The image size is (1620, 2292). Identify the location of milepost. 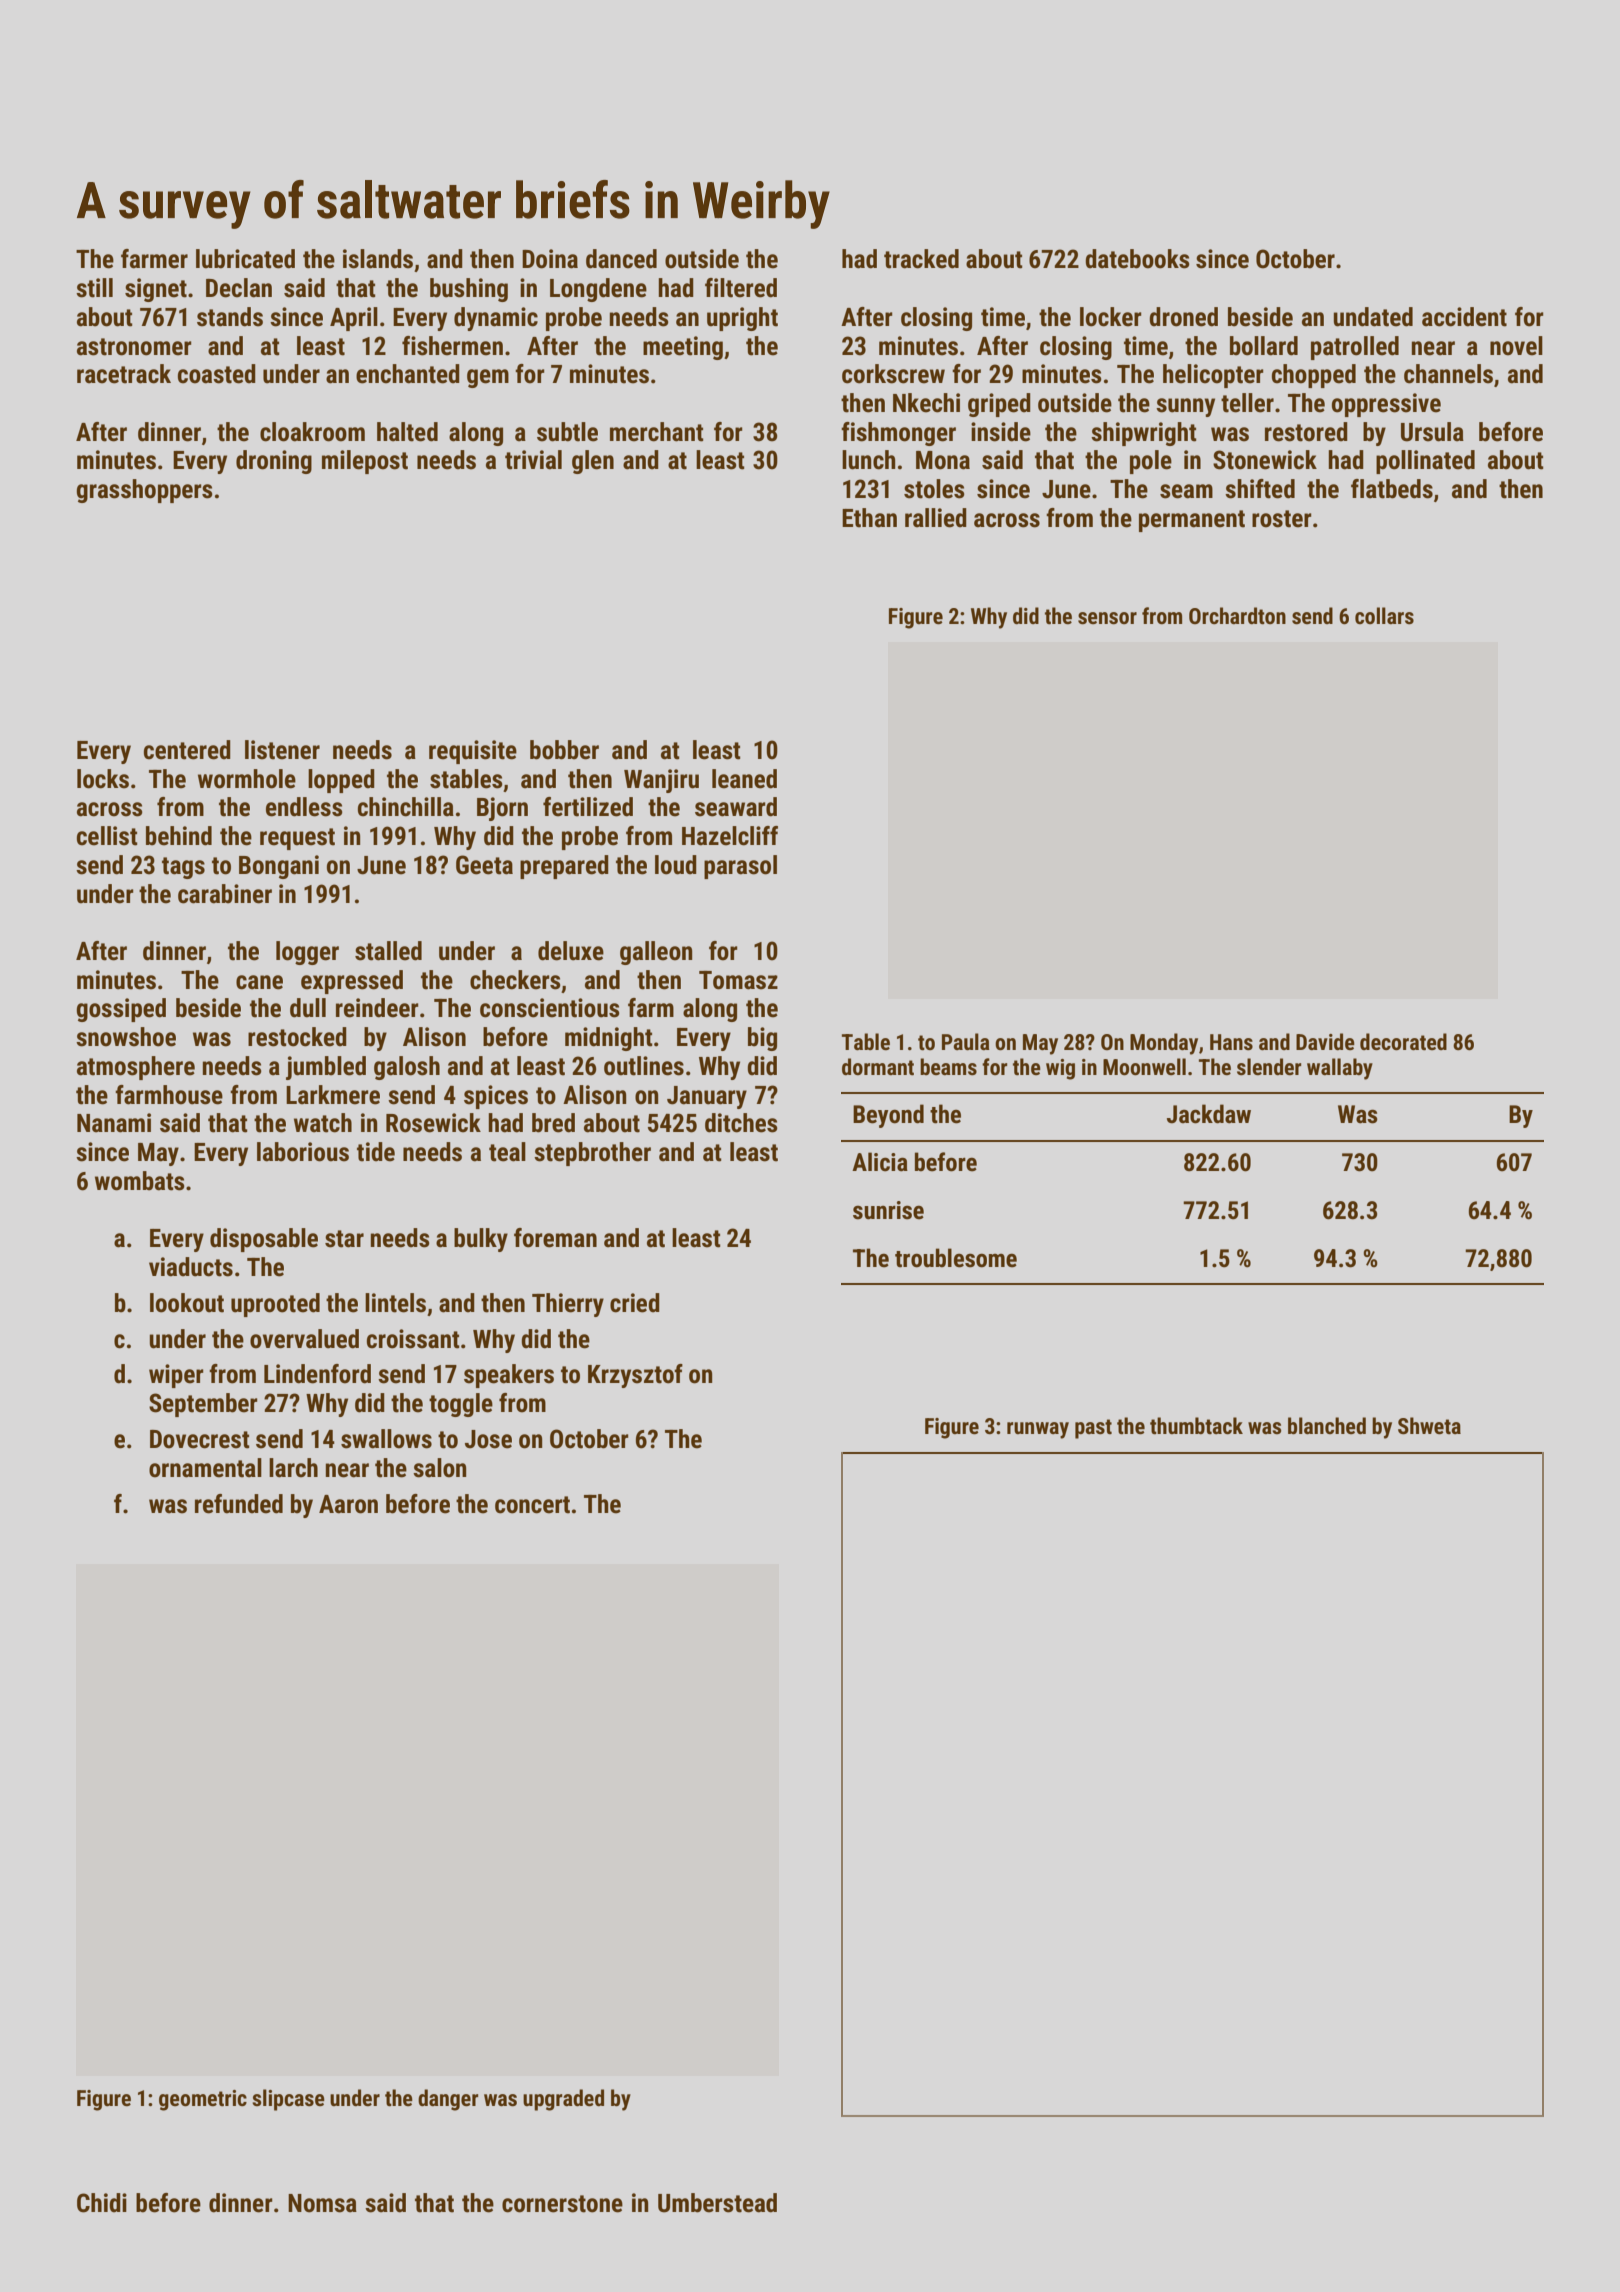
(365, 462).
